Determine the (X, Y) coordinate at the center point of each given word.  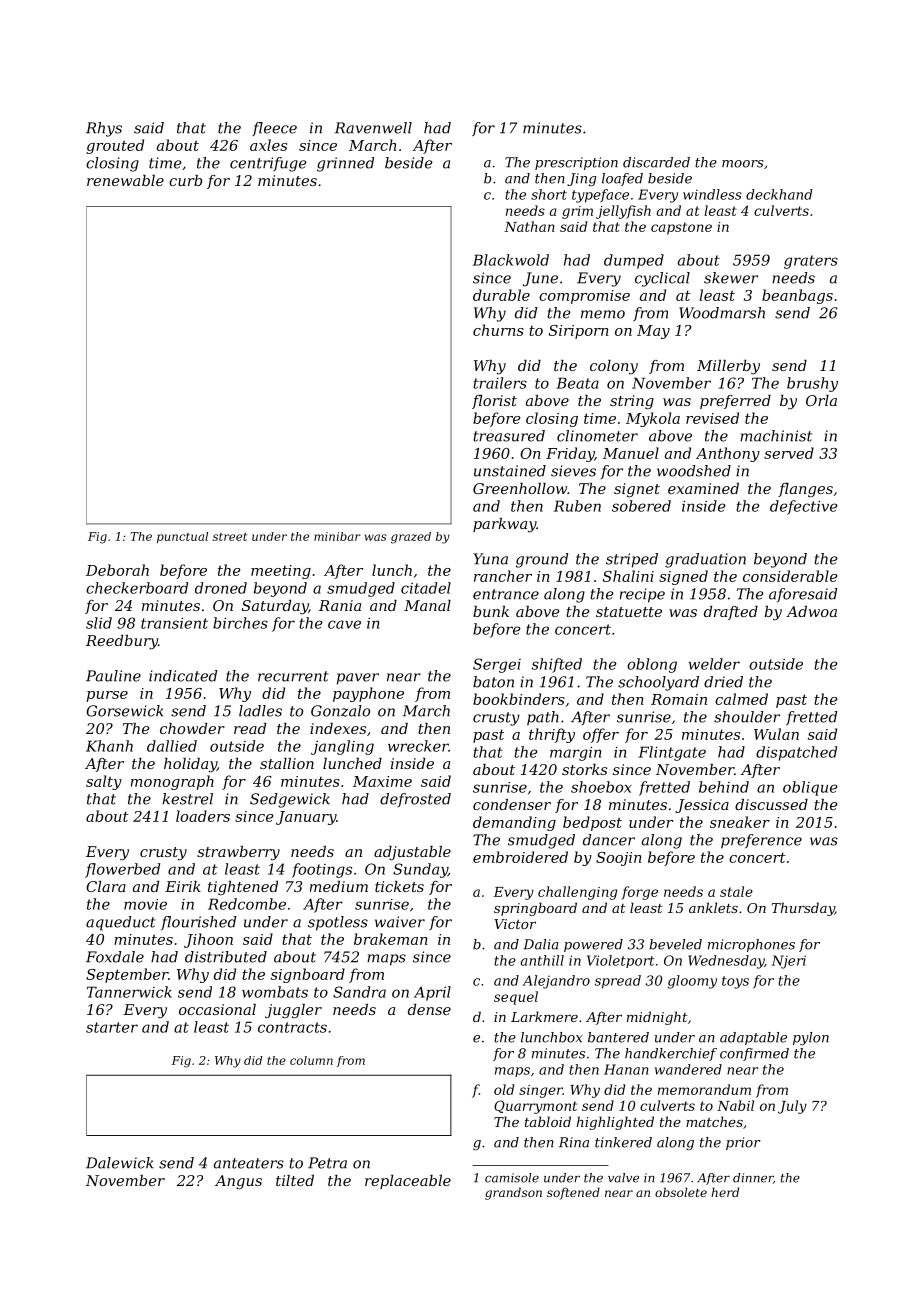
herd (725, 1192)
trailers (500, 383)
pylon (811, 1038)
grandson (513, 1193)
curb (185, 180)
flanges (805, 490)
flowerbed (122, 870)
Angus (238, 1182)
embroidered (520, 857)
